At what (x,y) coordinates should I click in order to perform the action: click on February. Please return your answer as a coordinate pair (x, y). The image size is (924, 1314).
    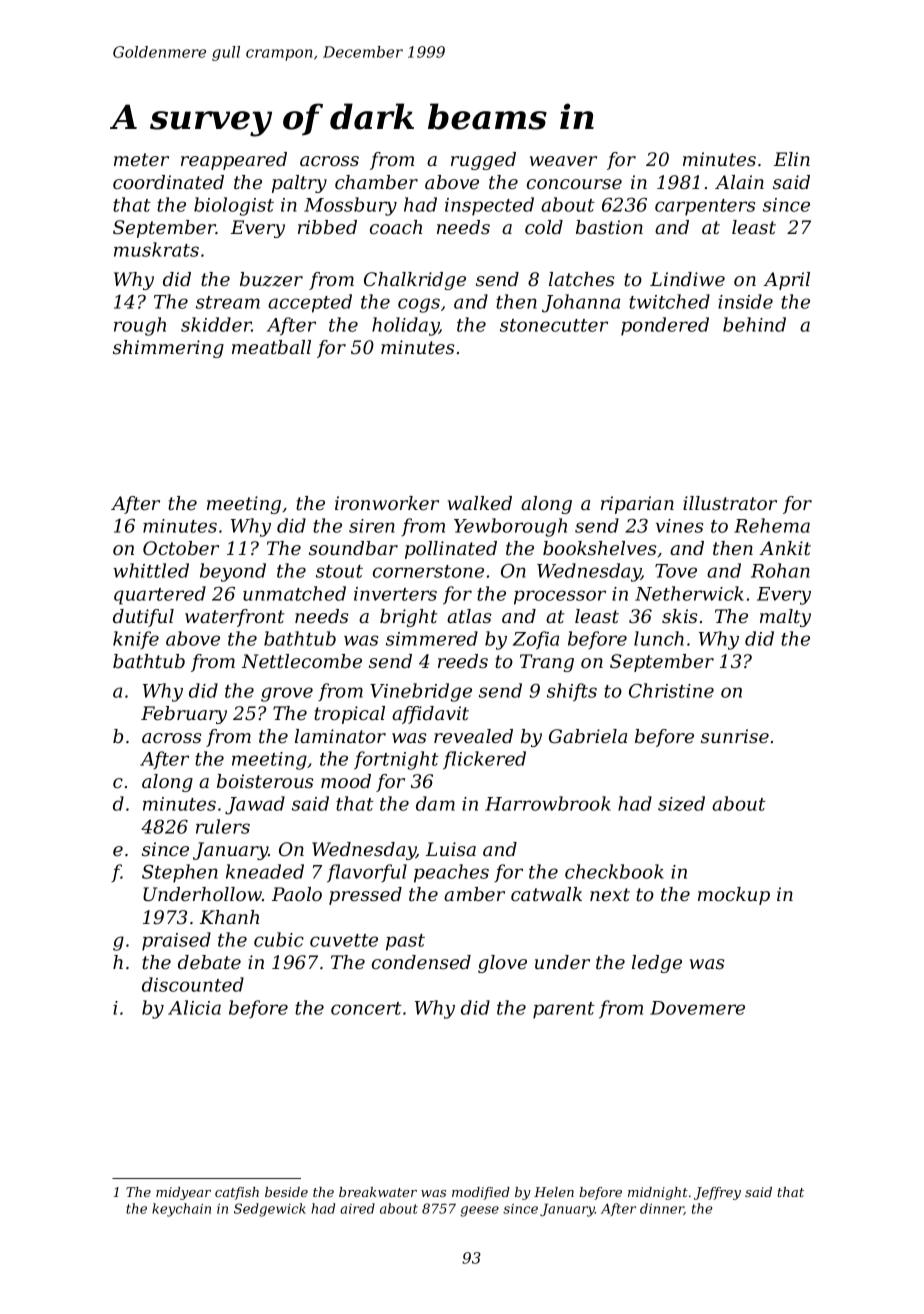
    Looking at the image, I should click on (184, 715).
